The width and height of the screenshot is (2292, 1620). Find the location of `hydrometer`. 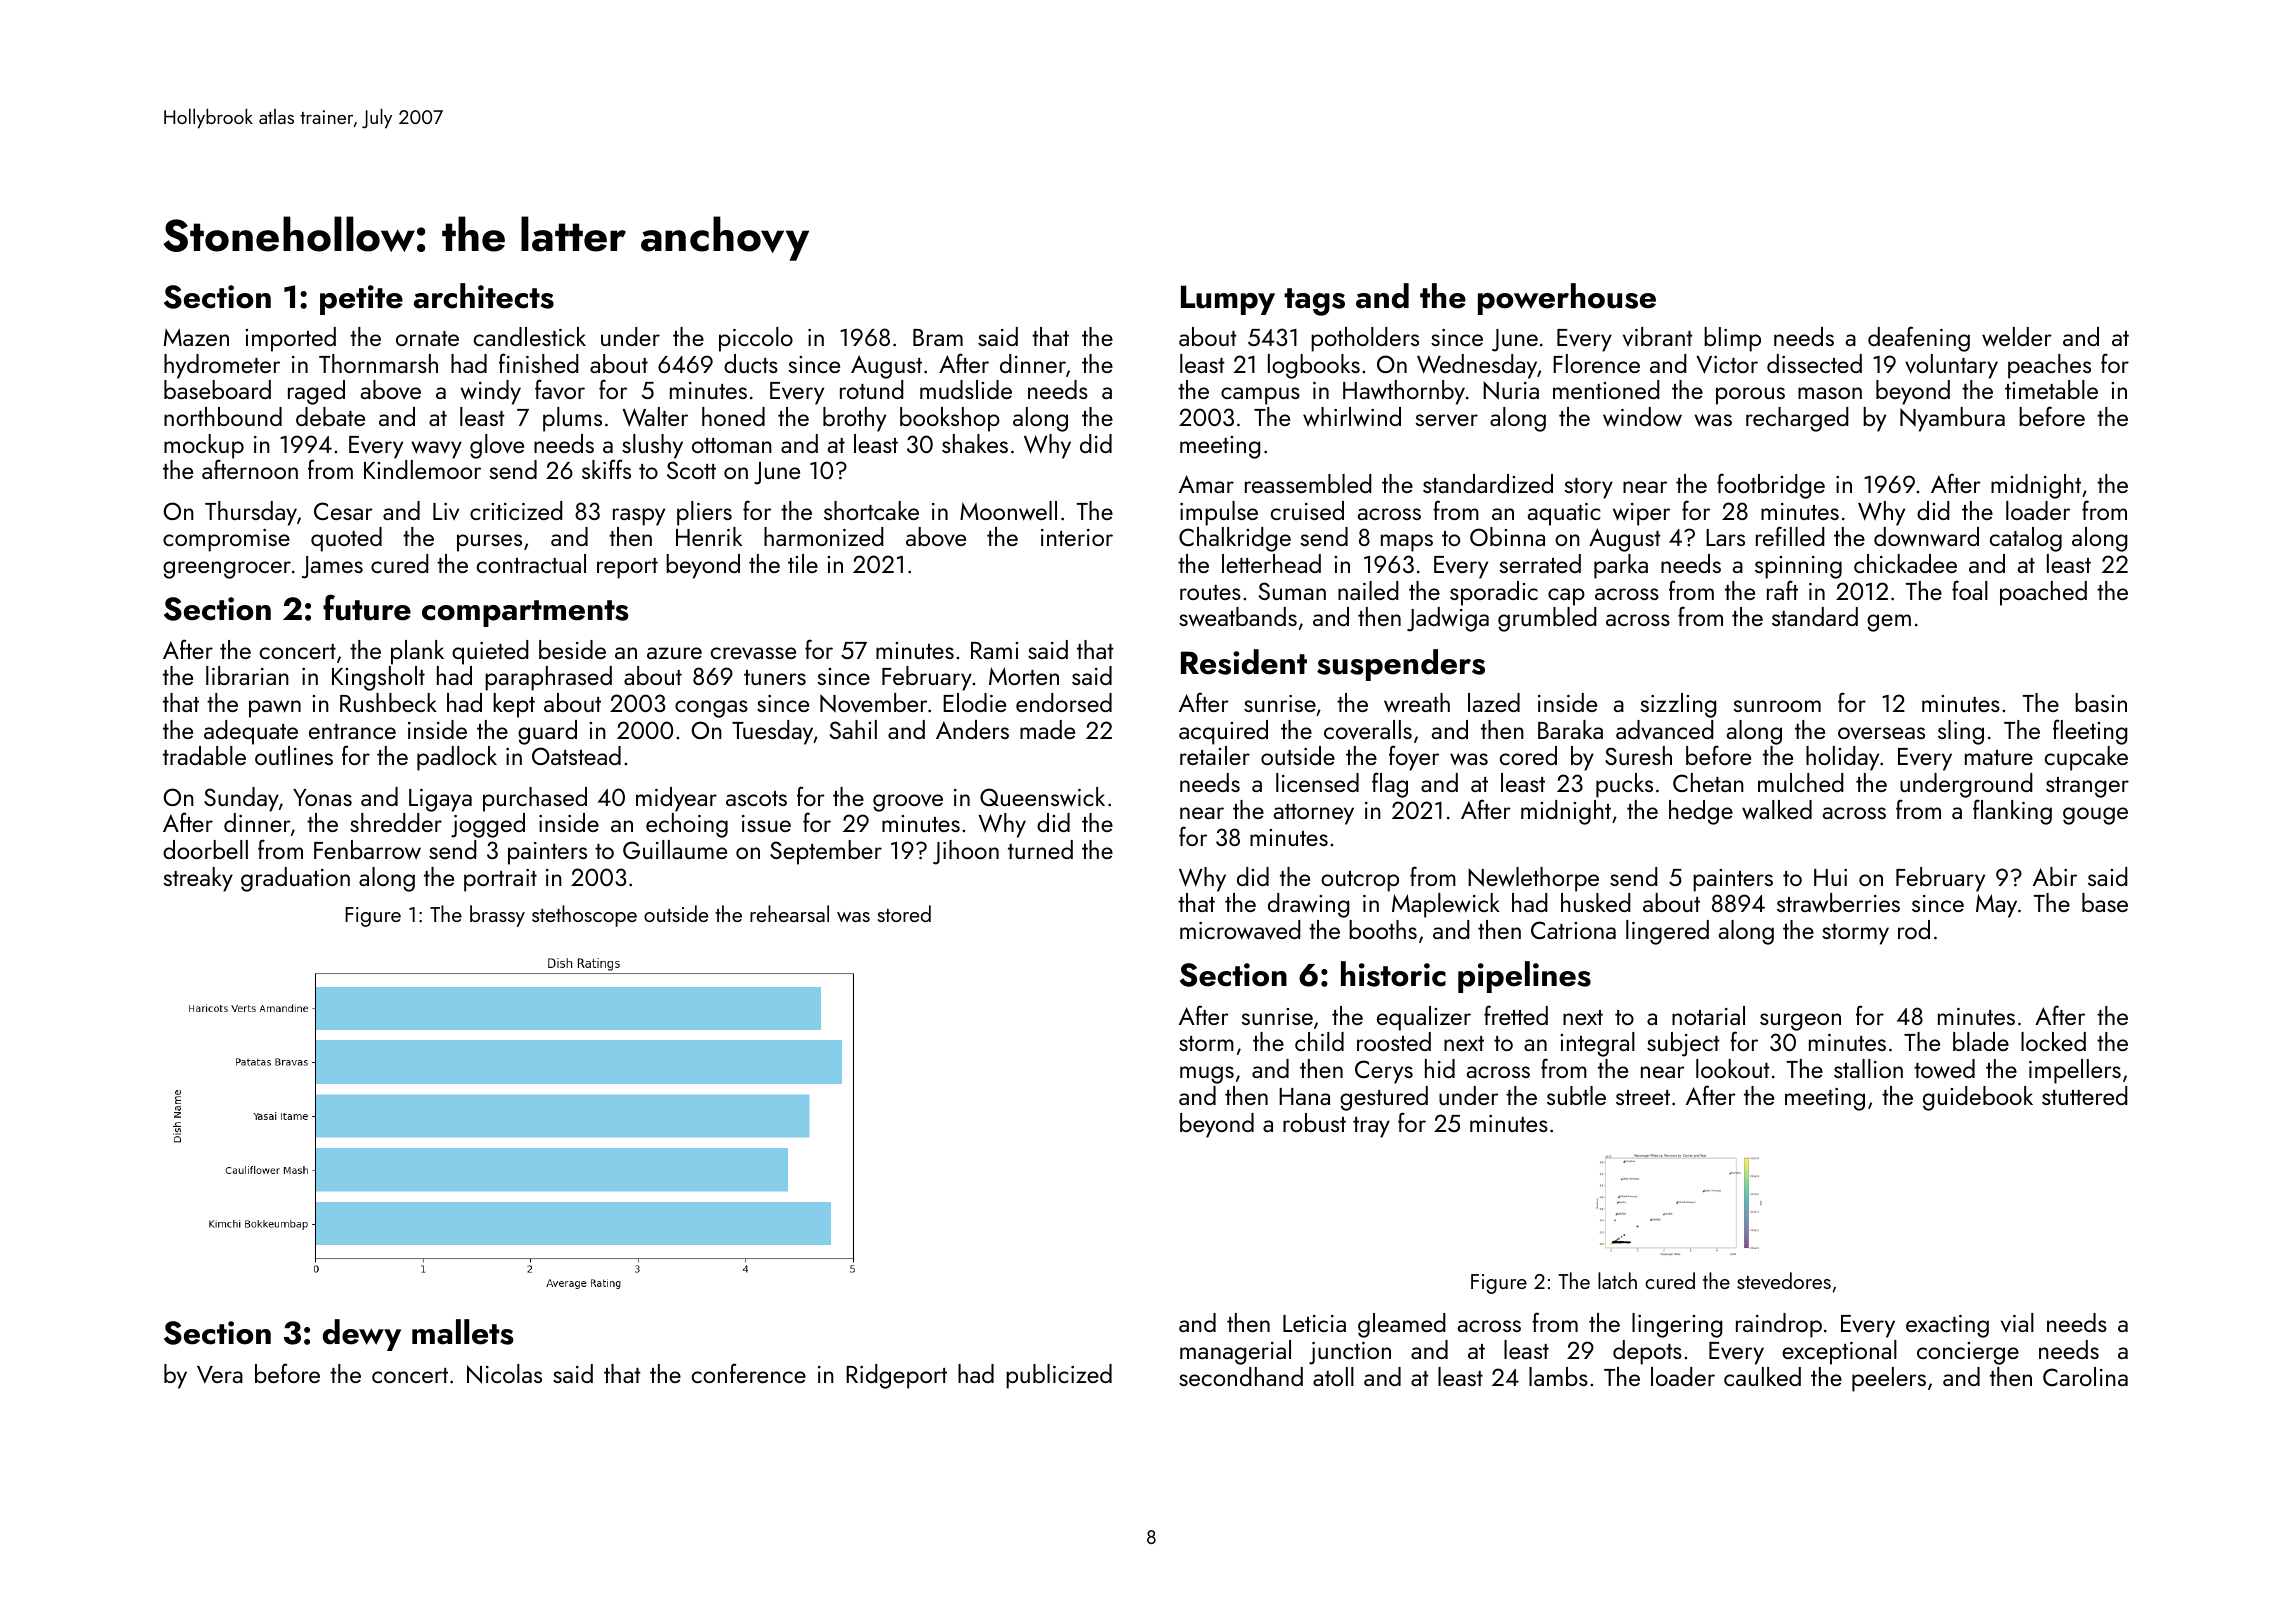

hydrometer is located at coordinates (222, 366).
